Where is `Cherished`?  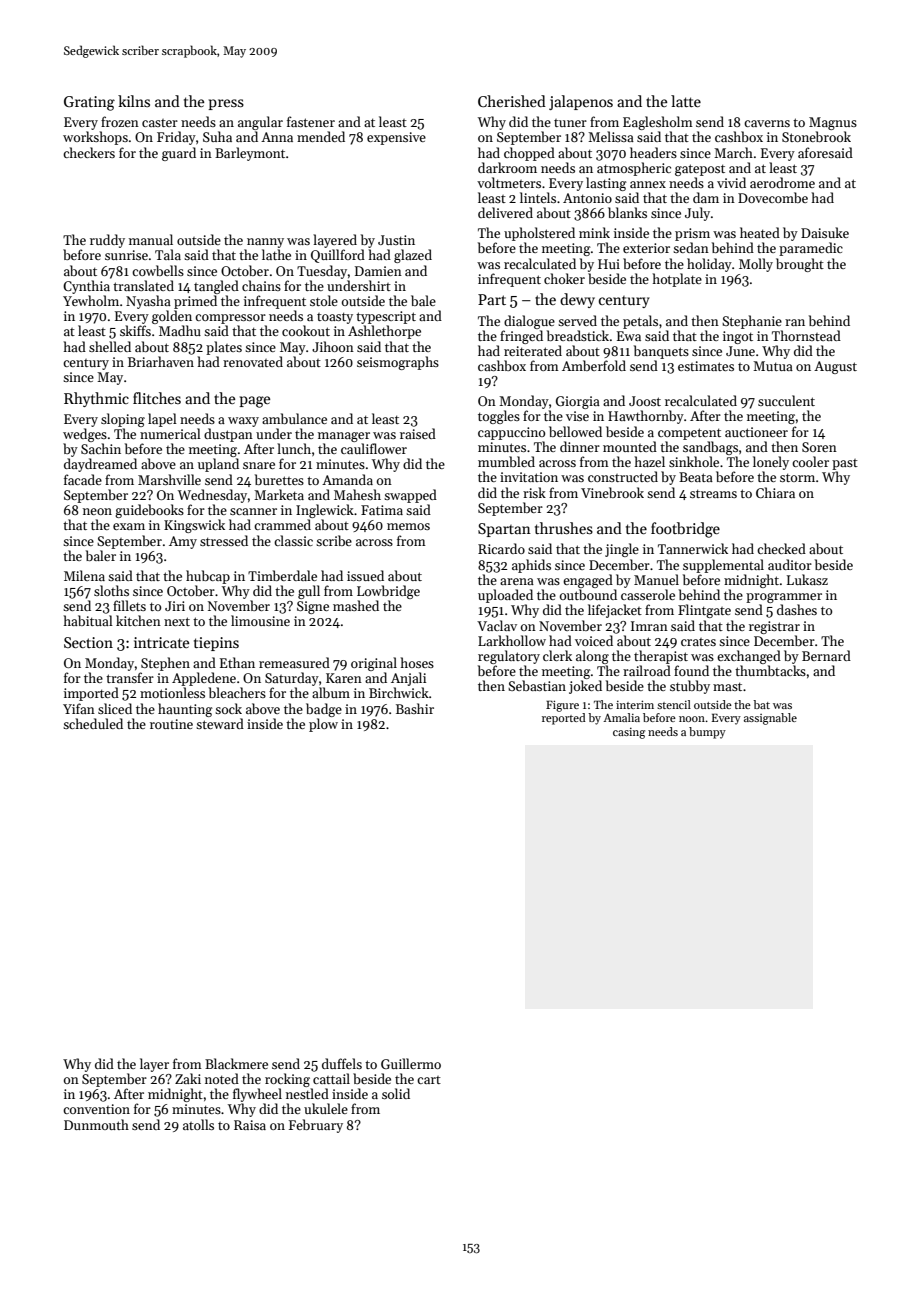 Cherished is located at coordinates (512, 101).
